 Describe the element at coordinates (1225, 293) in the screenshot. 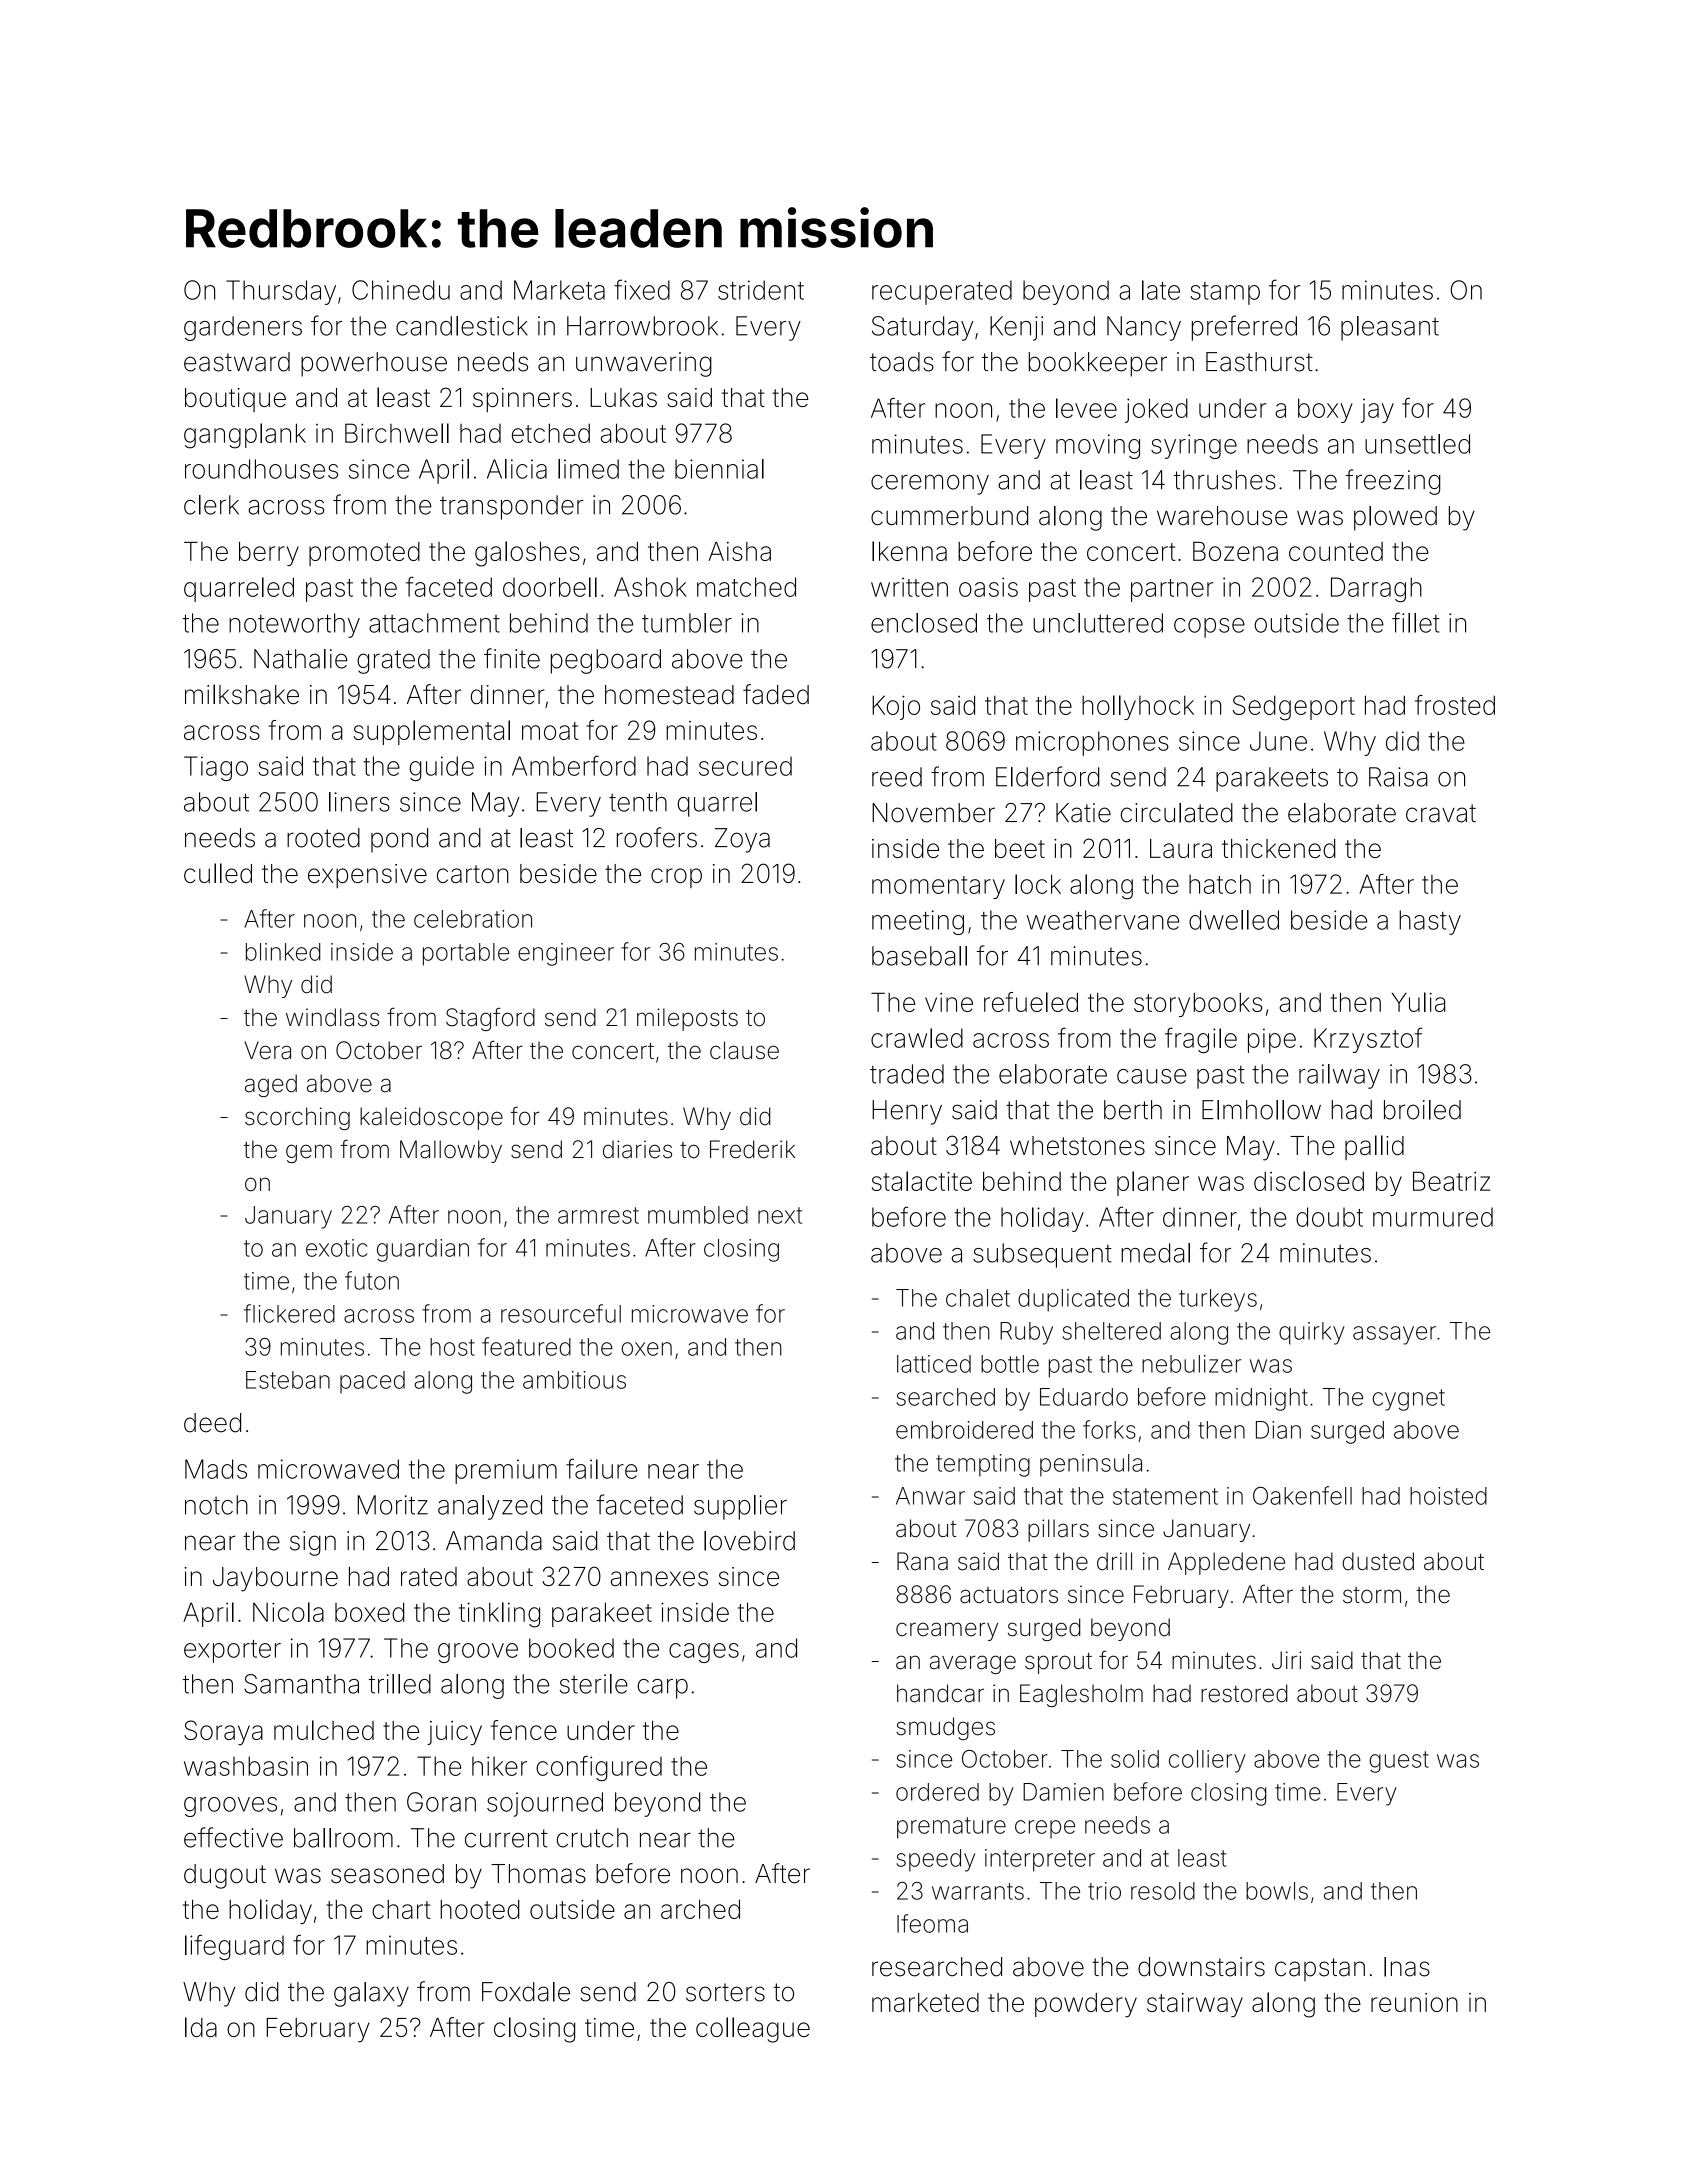

I see `stamp` at that location.
